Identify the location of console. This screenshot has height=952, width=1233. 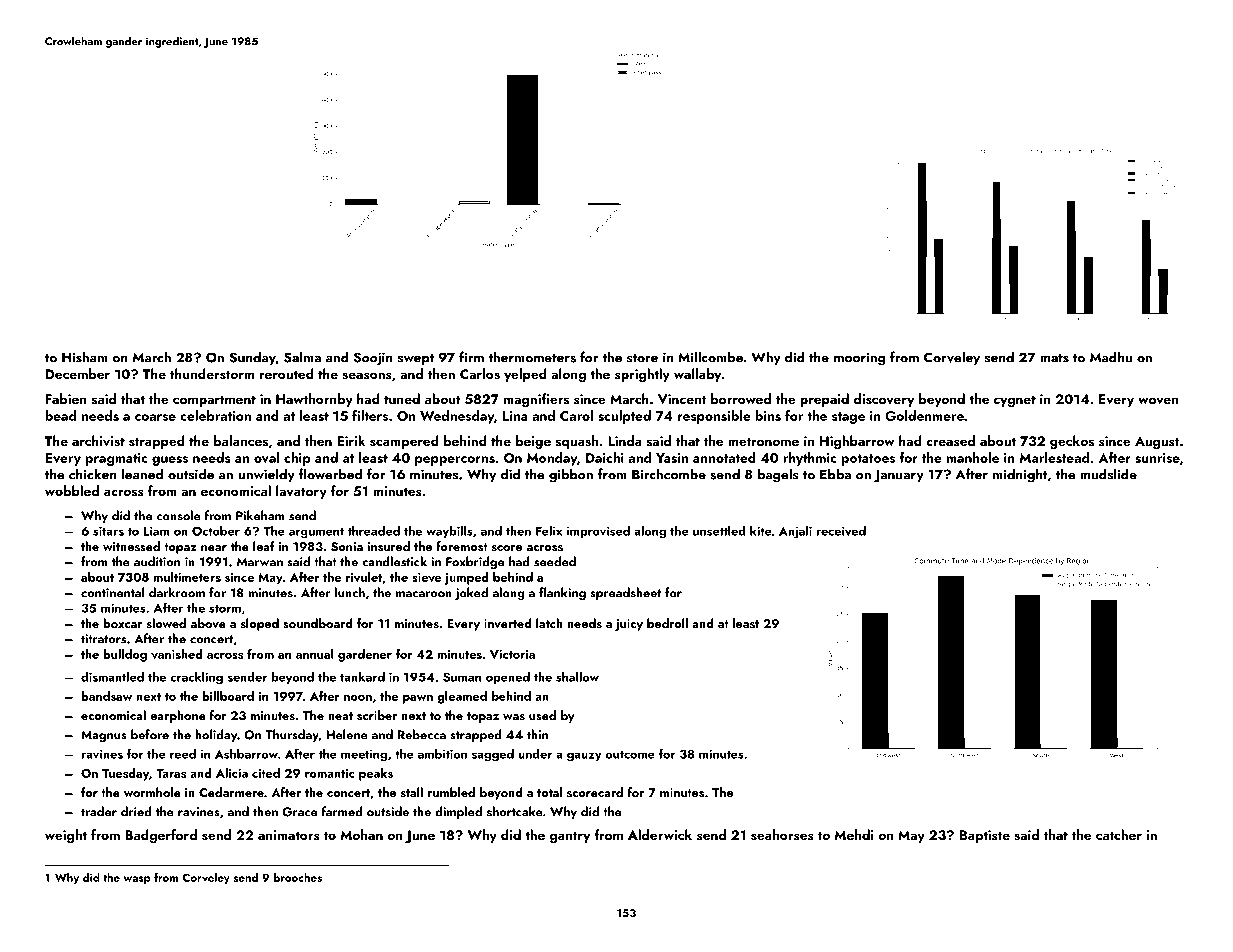
(179, 515).
